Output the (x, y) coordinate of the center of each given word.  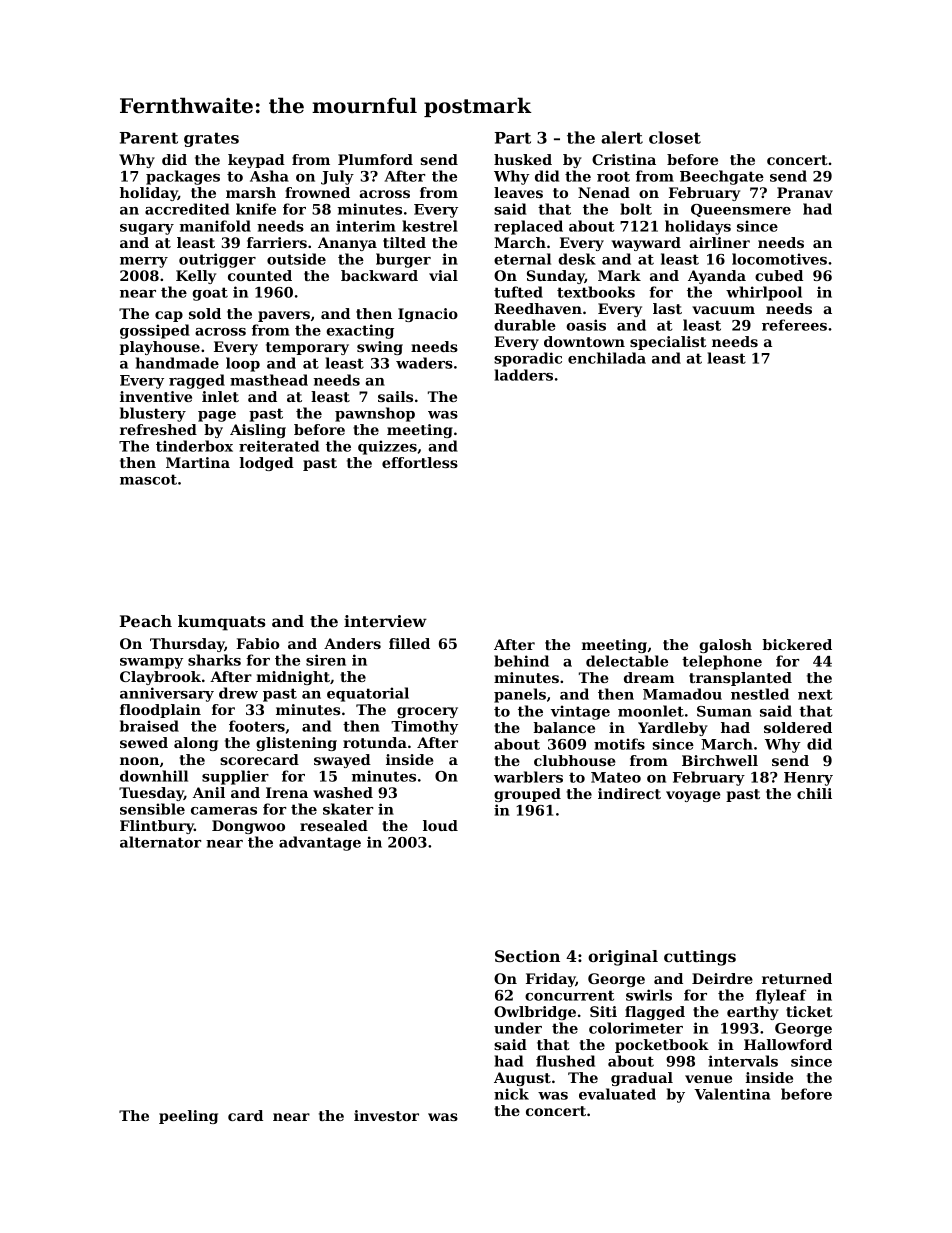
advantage (320, 843)
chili (814, 793)
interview (385, 621)
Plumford (375, 159)
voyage (693, 796)
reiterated (279, 446)
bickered (797, 644)
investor (386, 1115)
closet (675, 137)
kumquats (221, 623)
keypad (256, 161)
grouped (527, 795)
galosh (725, 646)
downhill (154, 776)
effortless (420, 462)
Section (527, 956)
